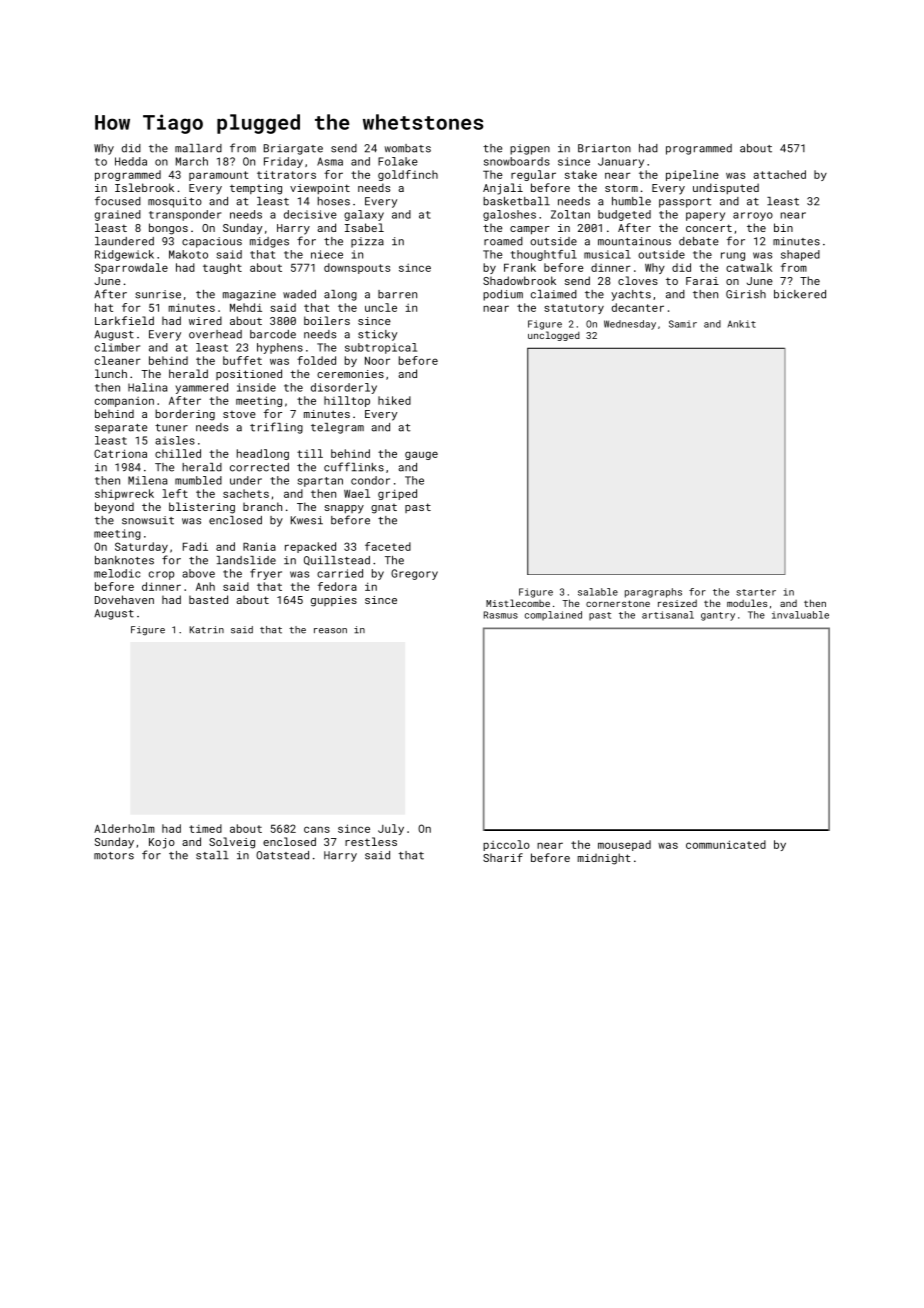 Image resolution: width=924 pixels, height=1308 pixels. Describe the element at coordinates (742, 324) in the screenshot. I see `Ankit` at that location.
